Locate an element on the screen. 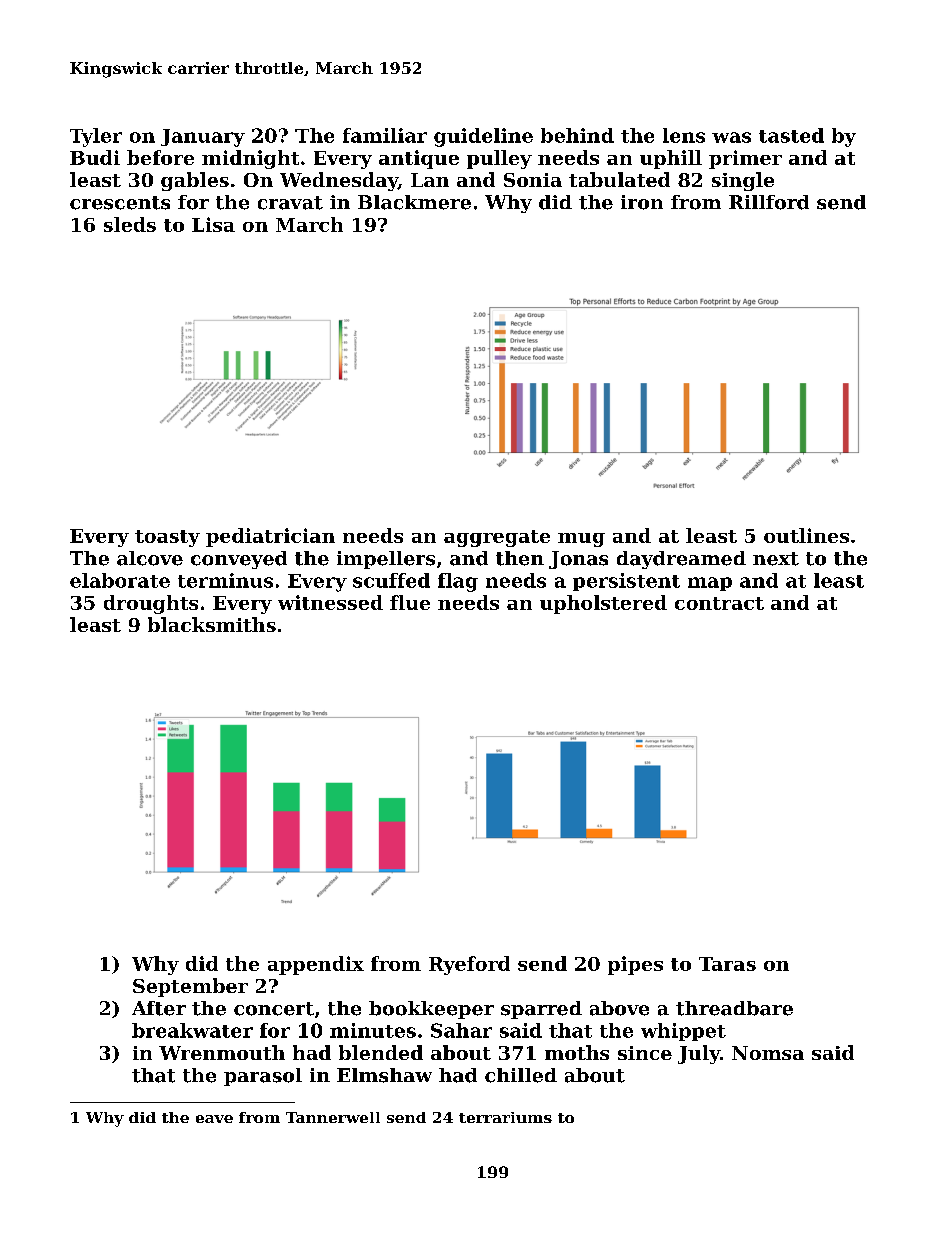  Ryeford is located at coordinates (469, 965).
